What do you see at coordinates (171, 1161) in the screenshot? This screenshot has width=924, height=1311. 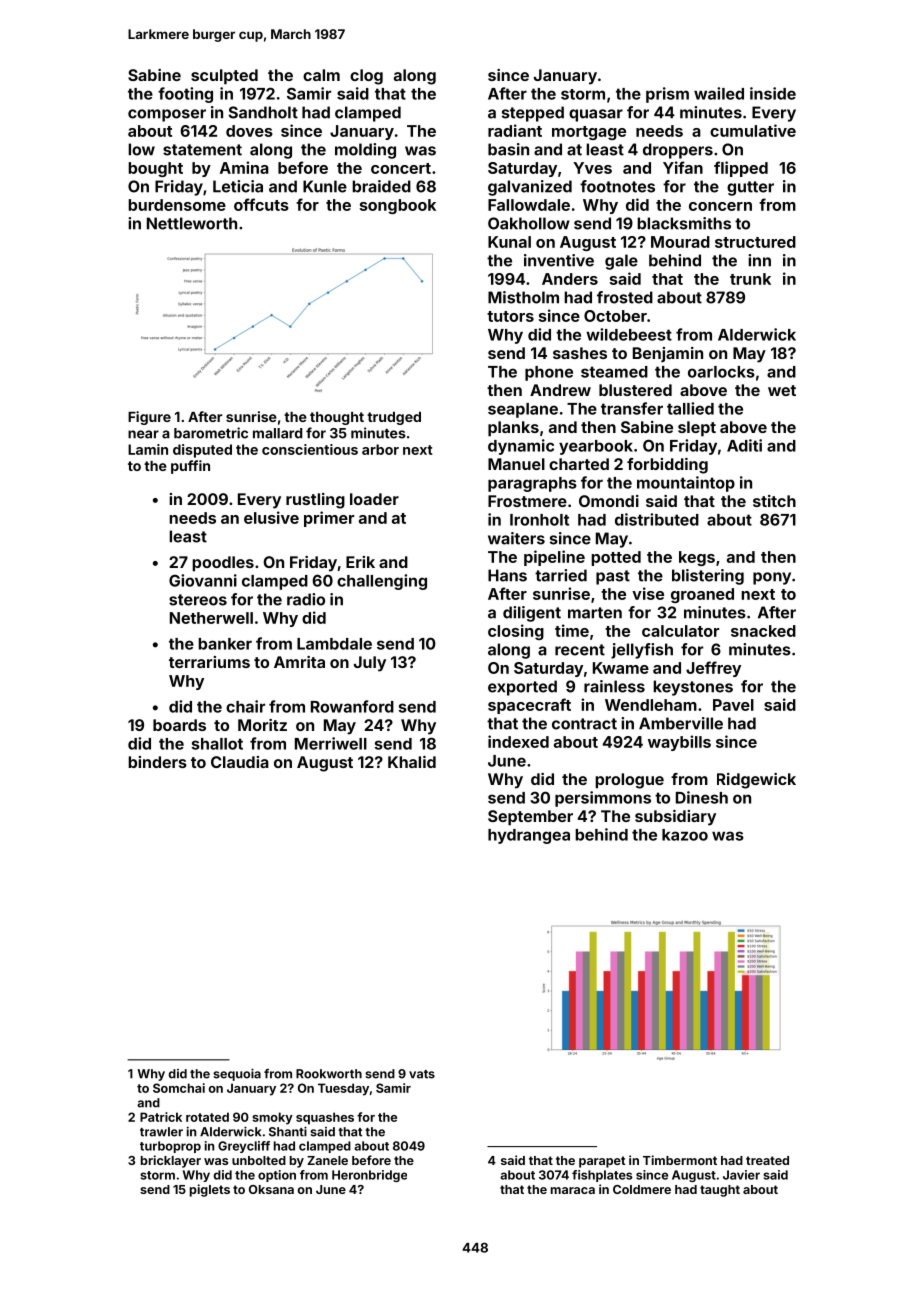 I see `bricklayer` at bounding box center [171, 1161].
